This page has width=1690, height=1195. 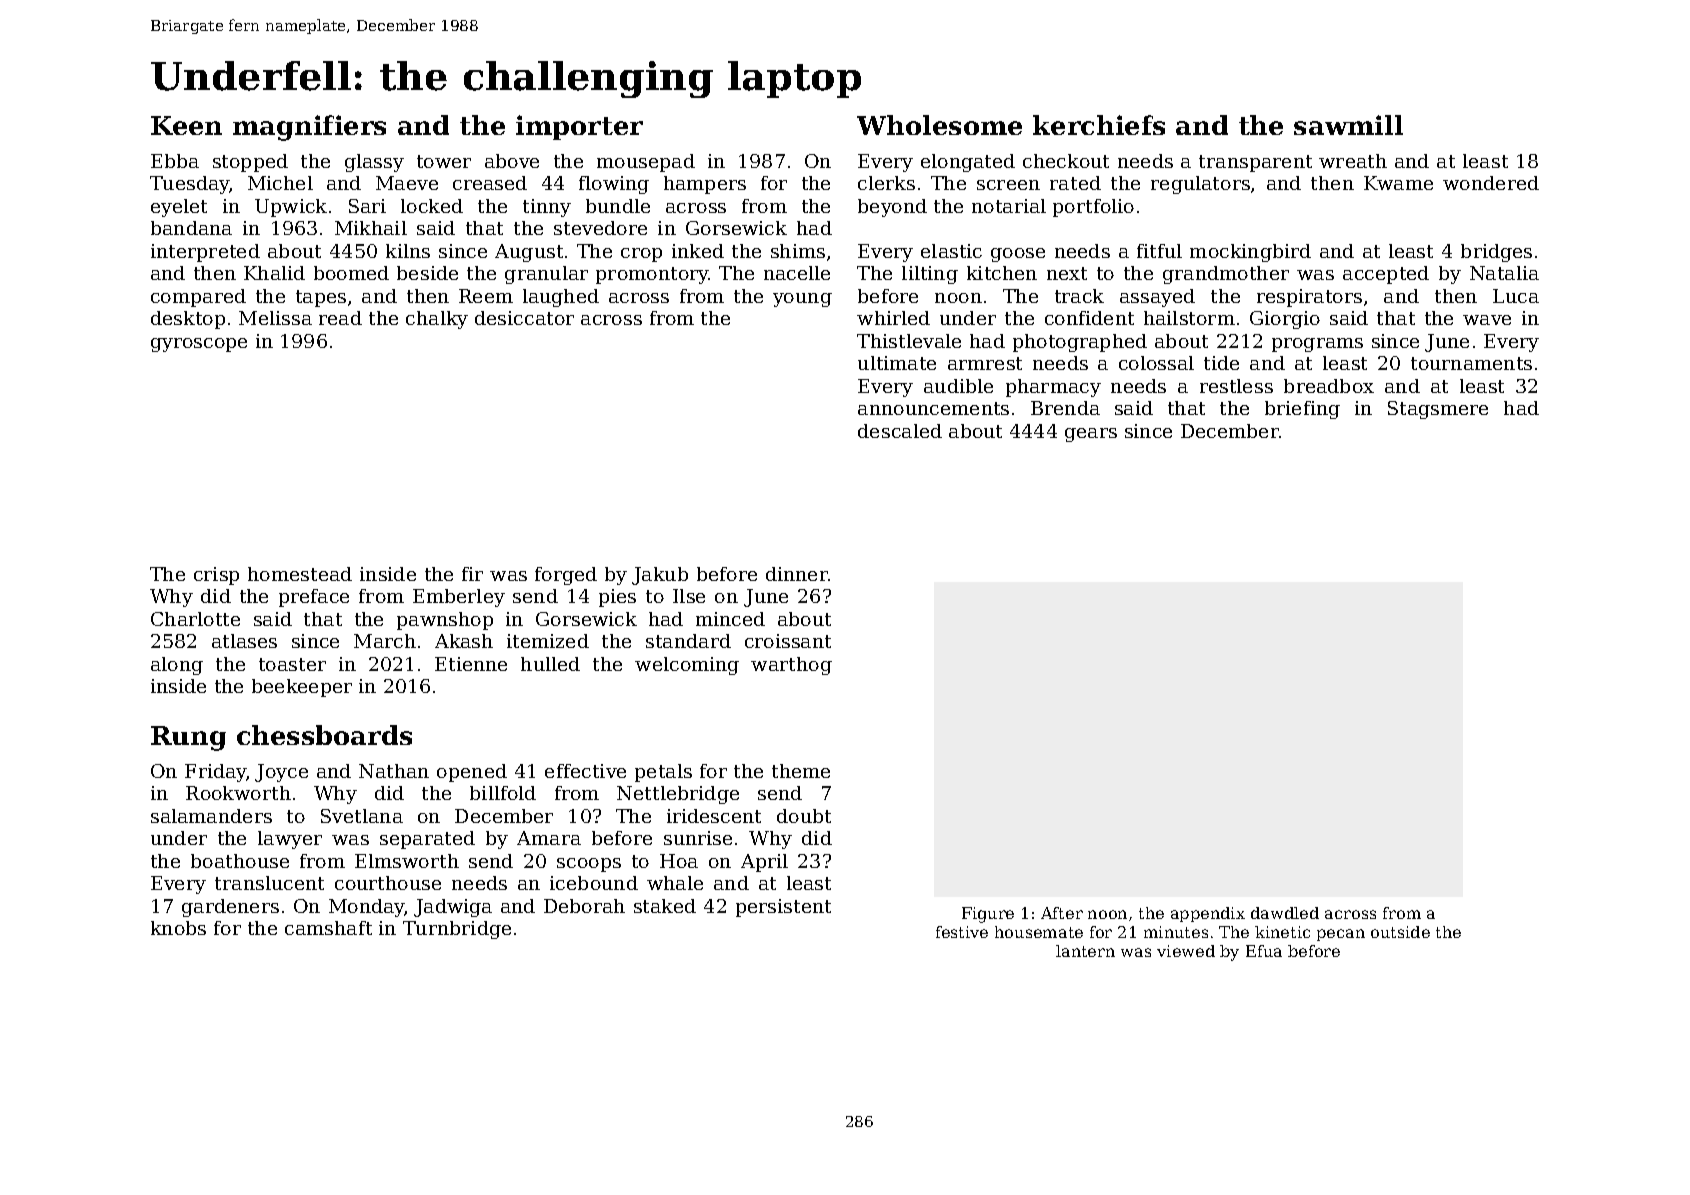 What do you see at coordinates (244, 641) in the page?
I see `atlases` at bounding box center [244, 641].
